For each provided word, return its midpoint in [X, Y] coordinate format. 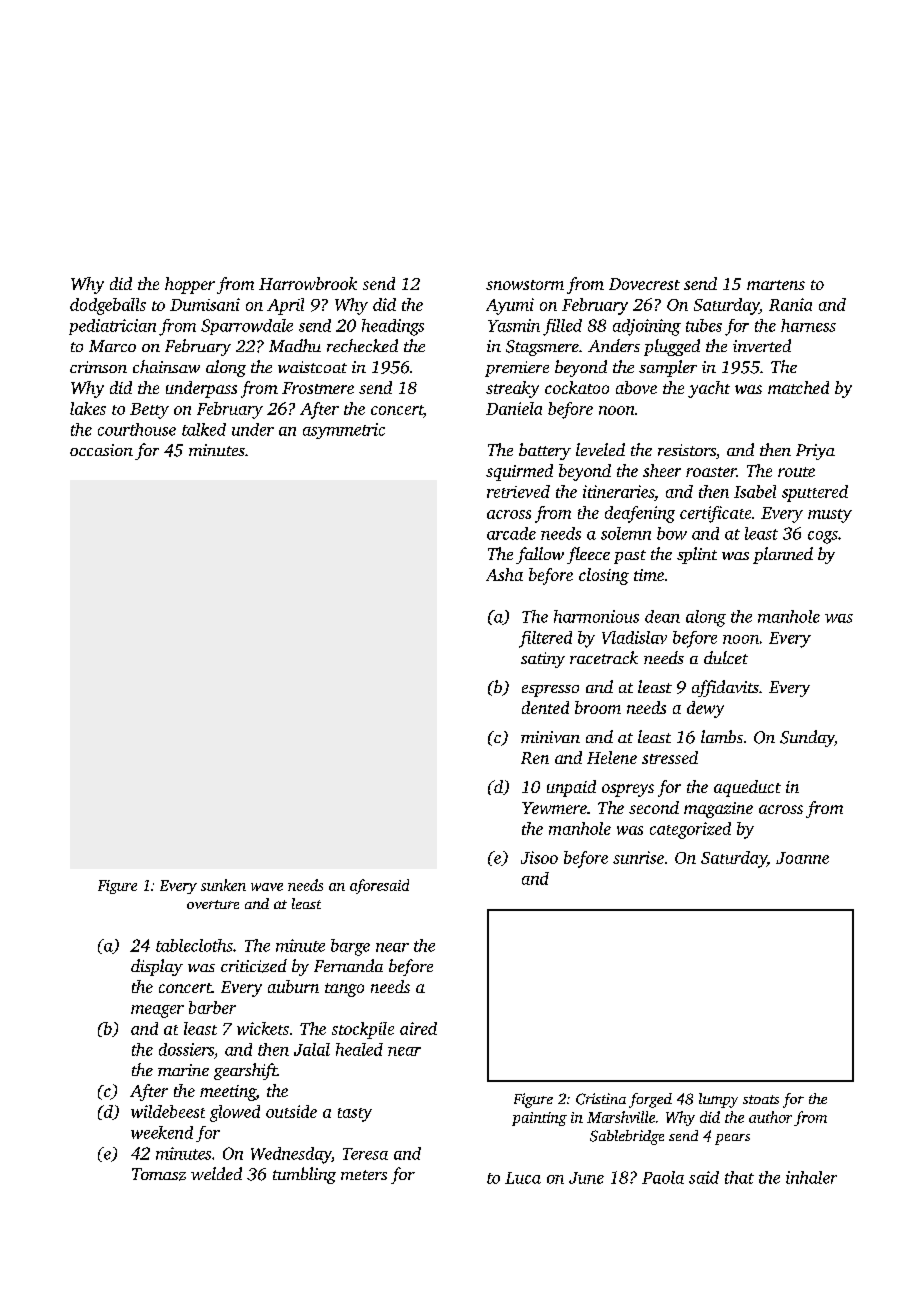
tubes [704, 325]
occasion [101, 450]
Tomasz [159, 1174]
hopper [190, 285]
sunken [223, 885]
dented [545, 707]
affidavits [725, 688]
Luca [523, 1178]
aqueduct [747, 788]
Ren [535, 758]
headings [393, 327]
